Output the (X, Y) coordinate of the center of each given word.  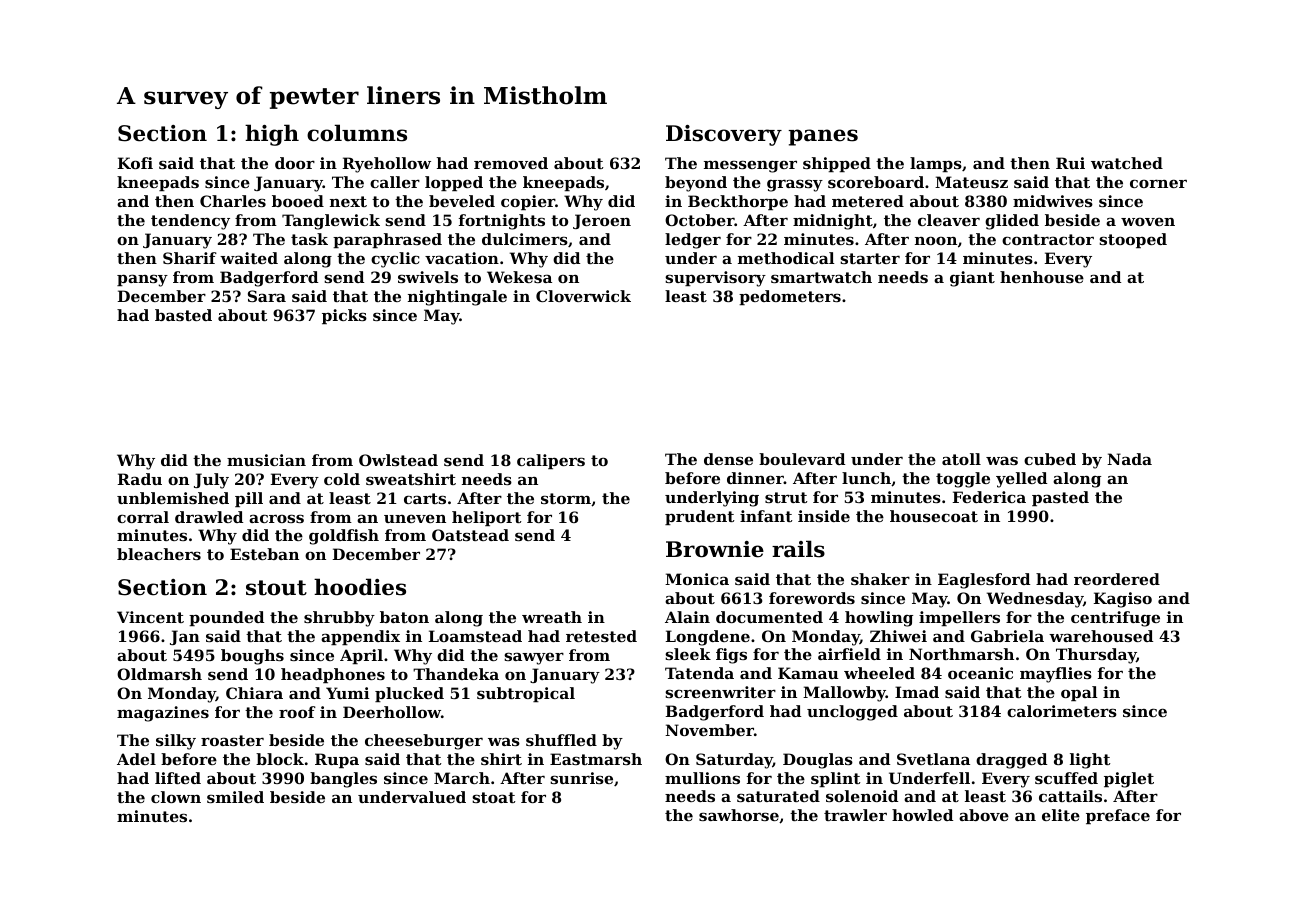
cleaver (949, 220)
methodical (786, 258)
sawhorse (739, 815)
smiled (235, 797)
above (984, 815)
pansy (142, 280)
